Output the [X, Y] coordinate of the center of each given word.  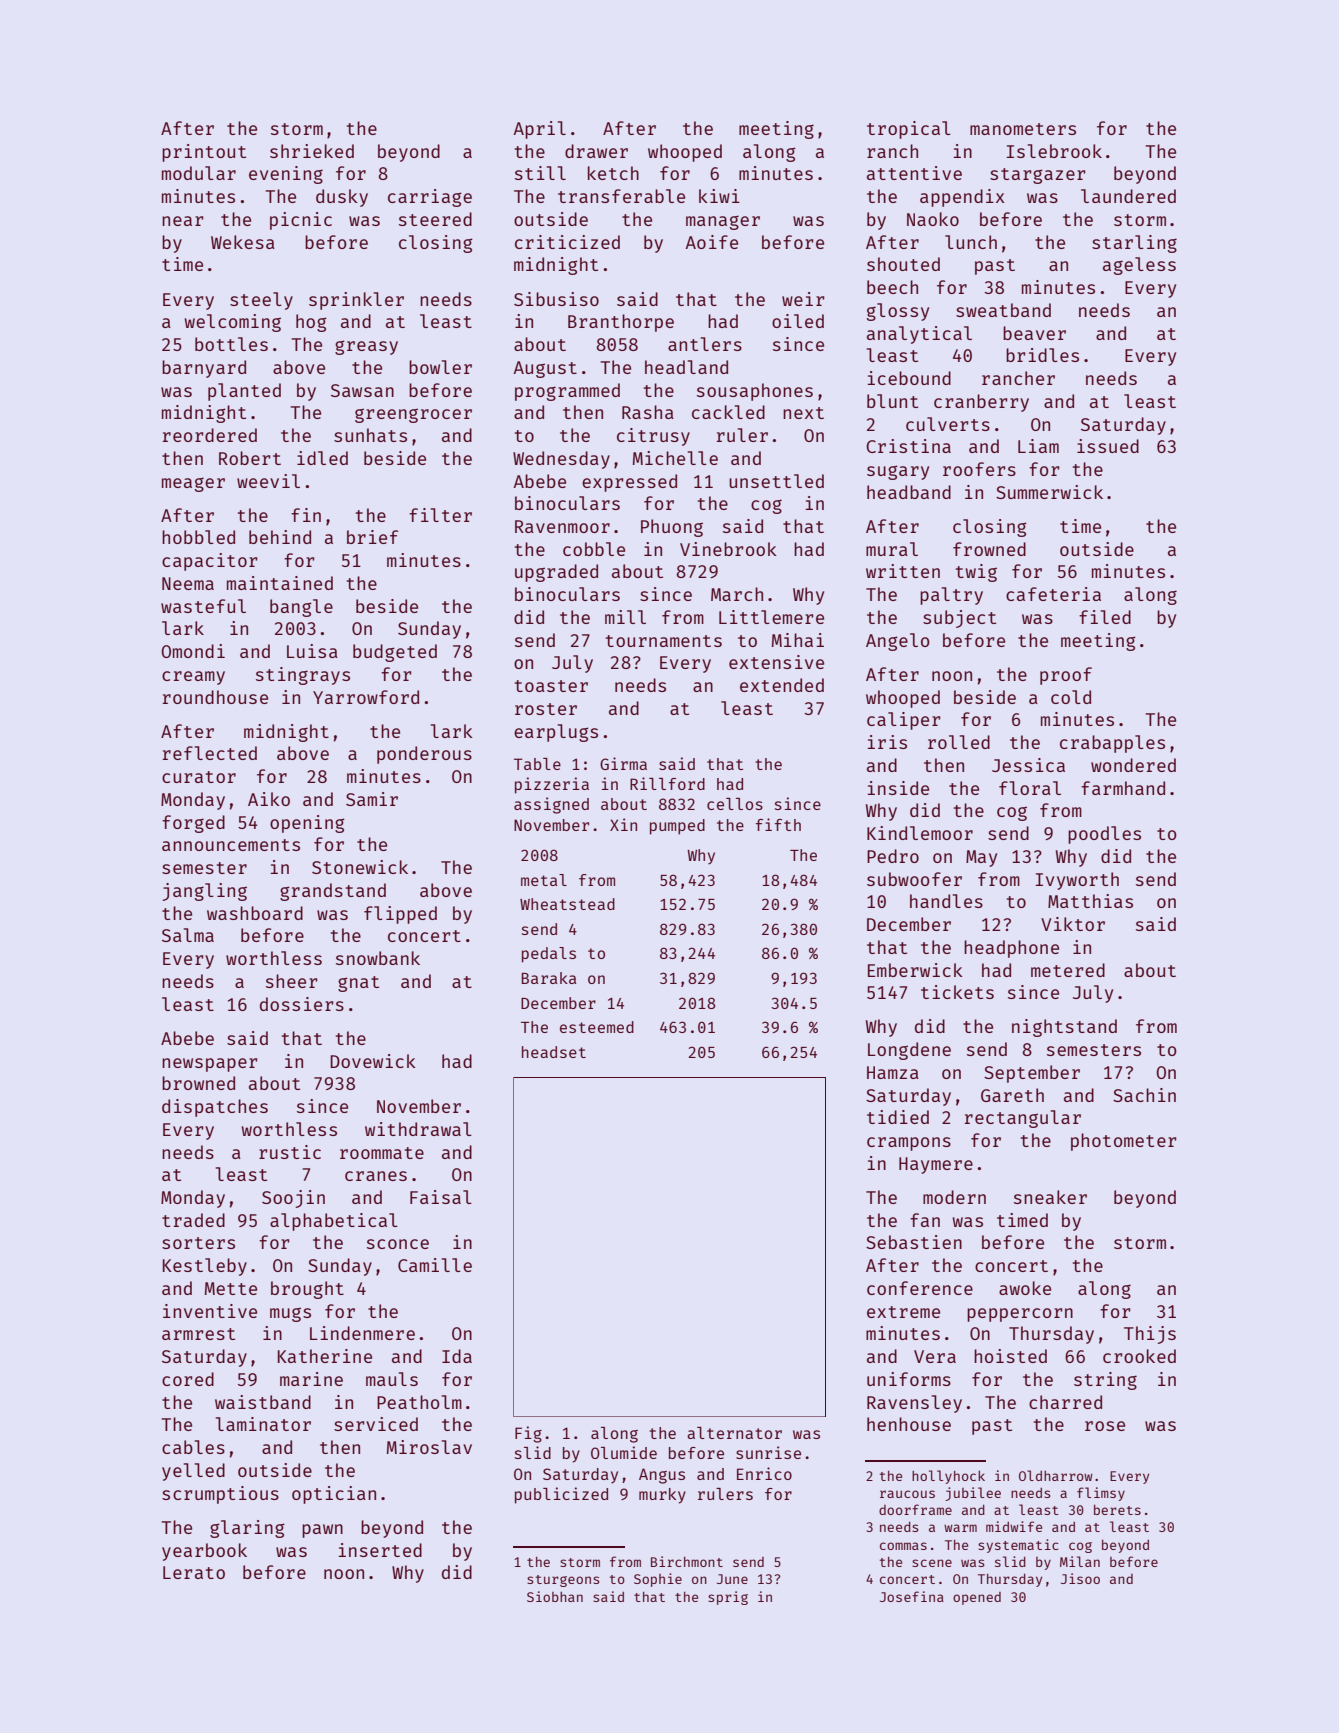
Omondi [193, 651]
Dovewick [373, 1061]
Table [537, 764]
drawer [596, 151]
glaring [247, 1529]
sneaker [1050, 1197]
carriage [430, 198]
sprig [728, 1598]
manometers [1023, 129]
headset [554, 1052]
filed [1105, 617]
